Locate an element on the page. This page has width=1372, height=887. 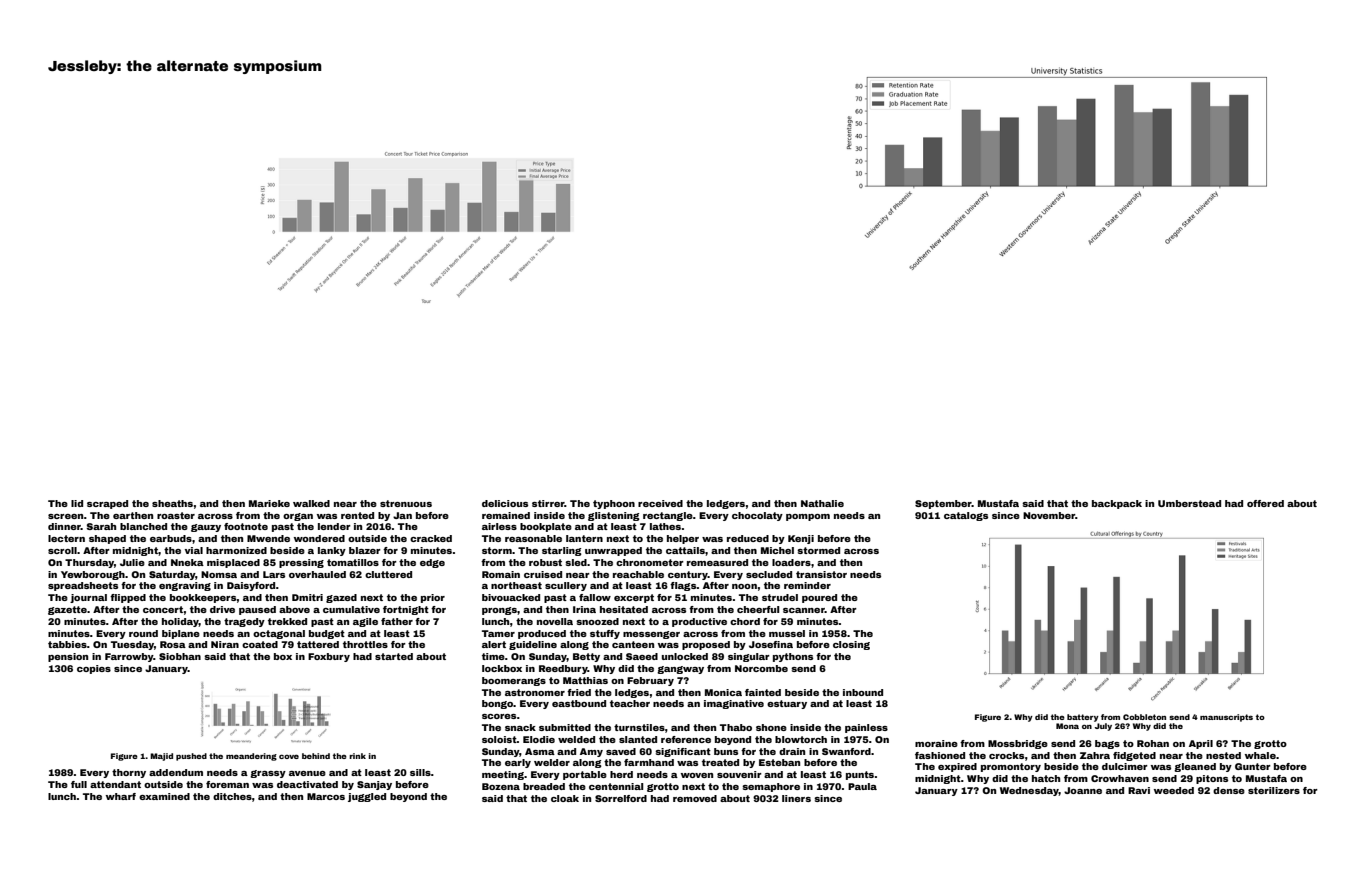
octagonal is located at coordinates (279, 634).
